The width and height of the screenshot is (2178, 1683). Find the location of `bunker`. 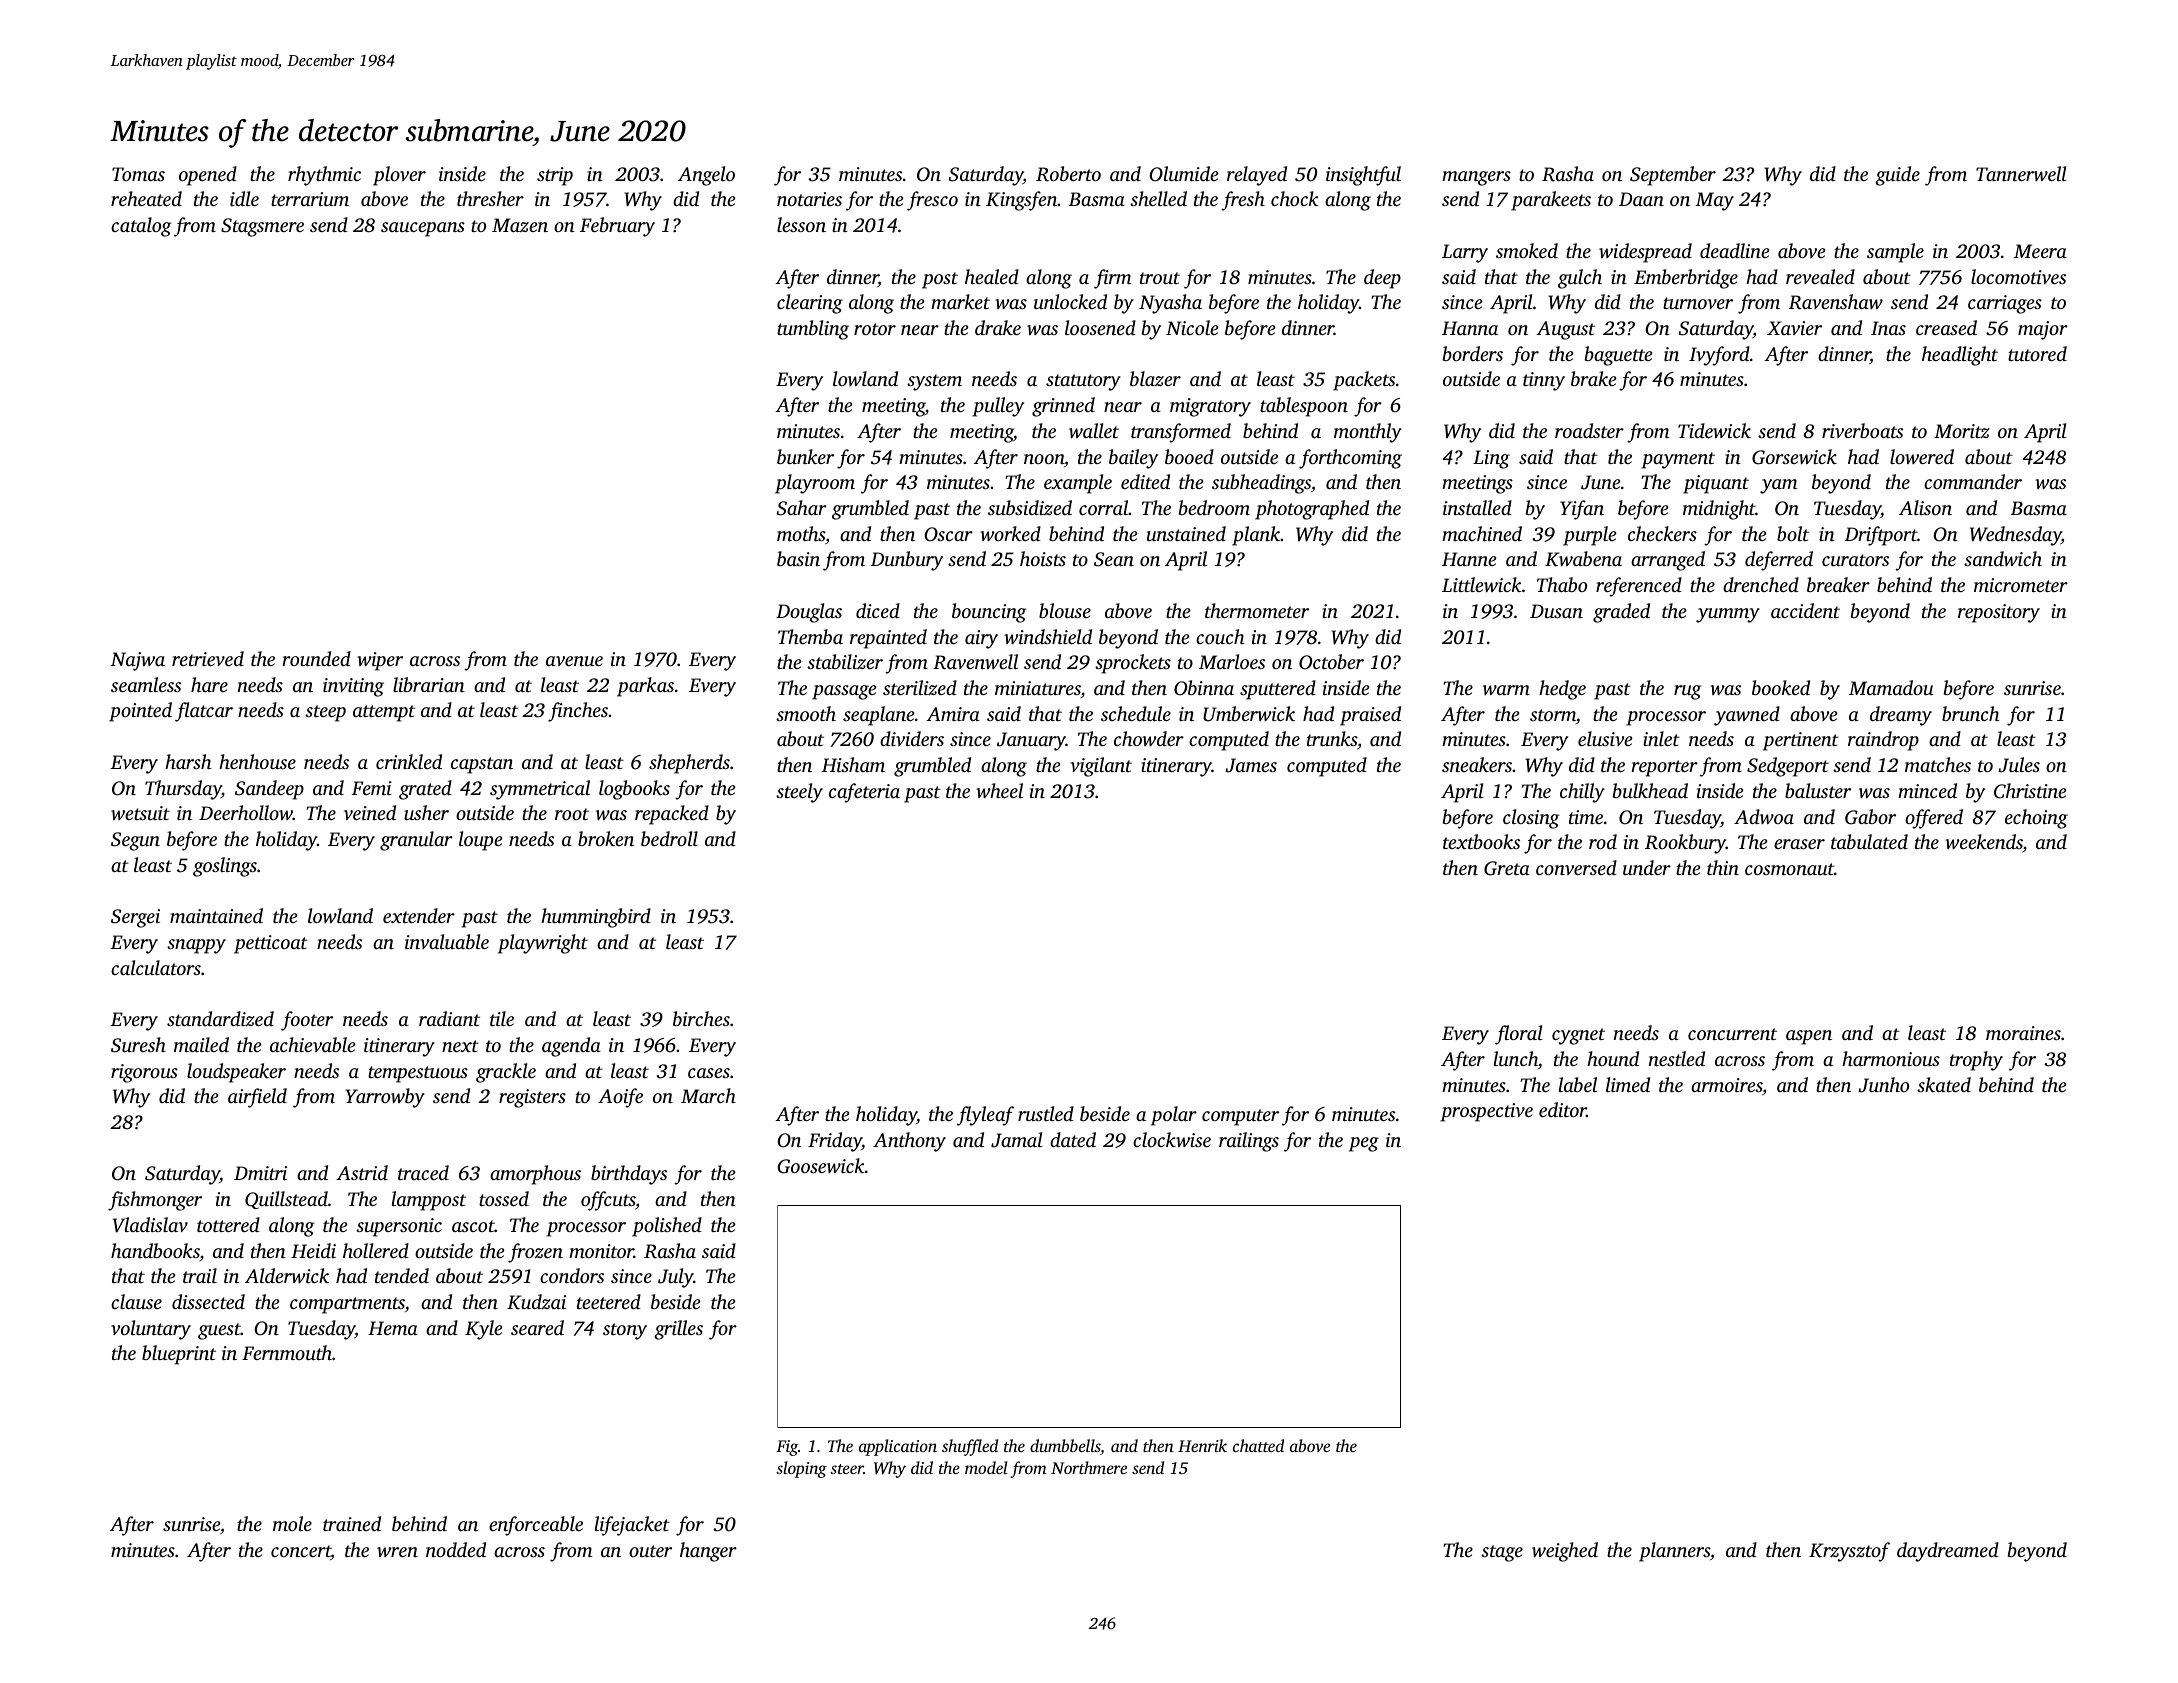

bunker is located at coordinates (805, 456).
